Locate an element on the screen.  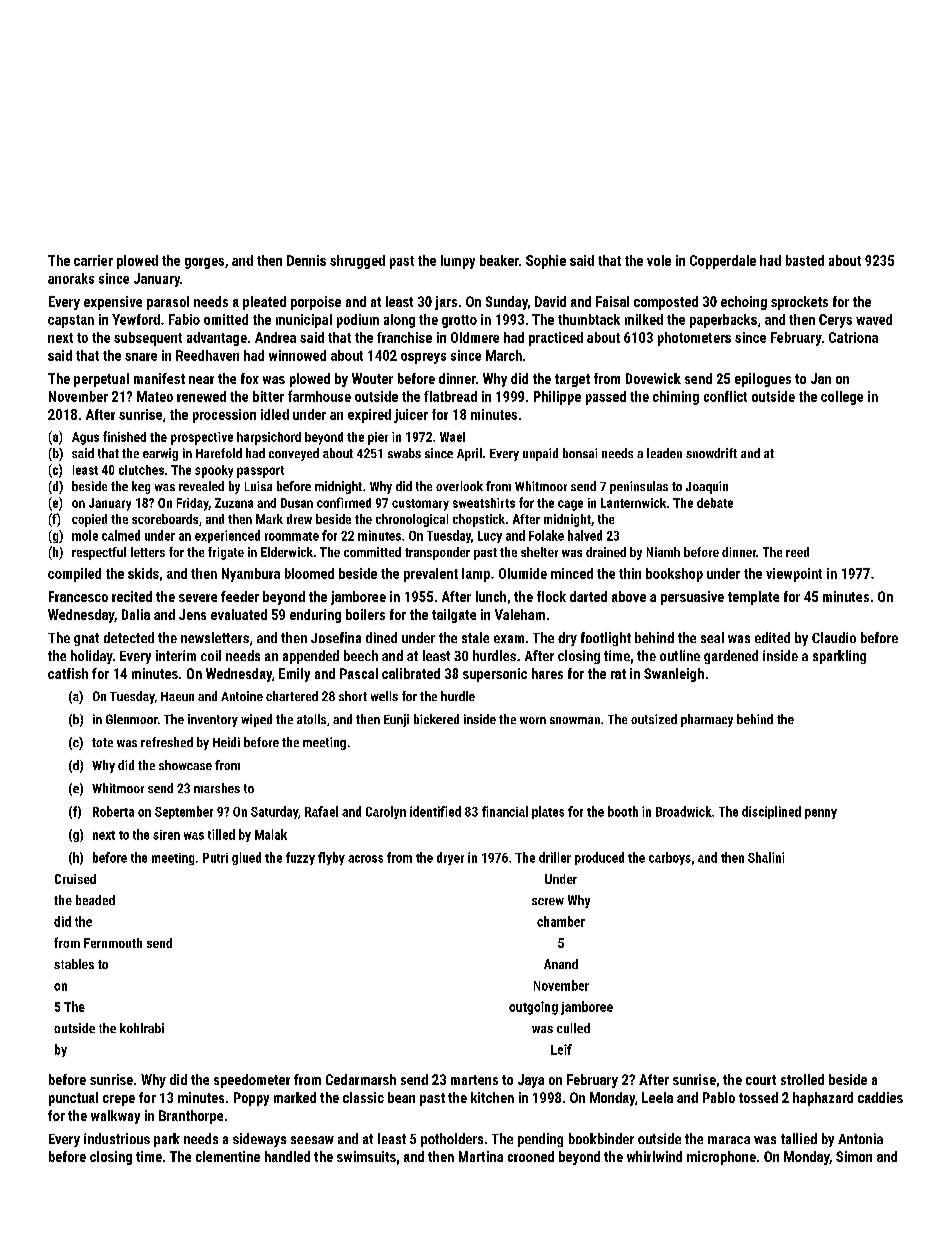
industrious is located at coordinates (117, 1138).
